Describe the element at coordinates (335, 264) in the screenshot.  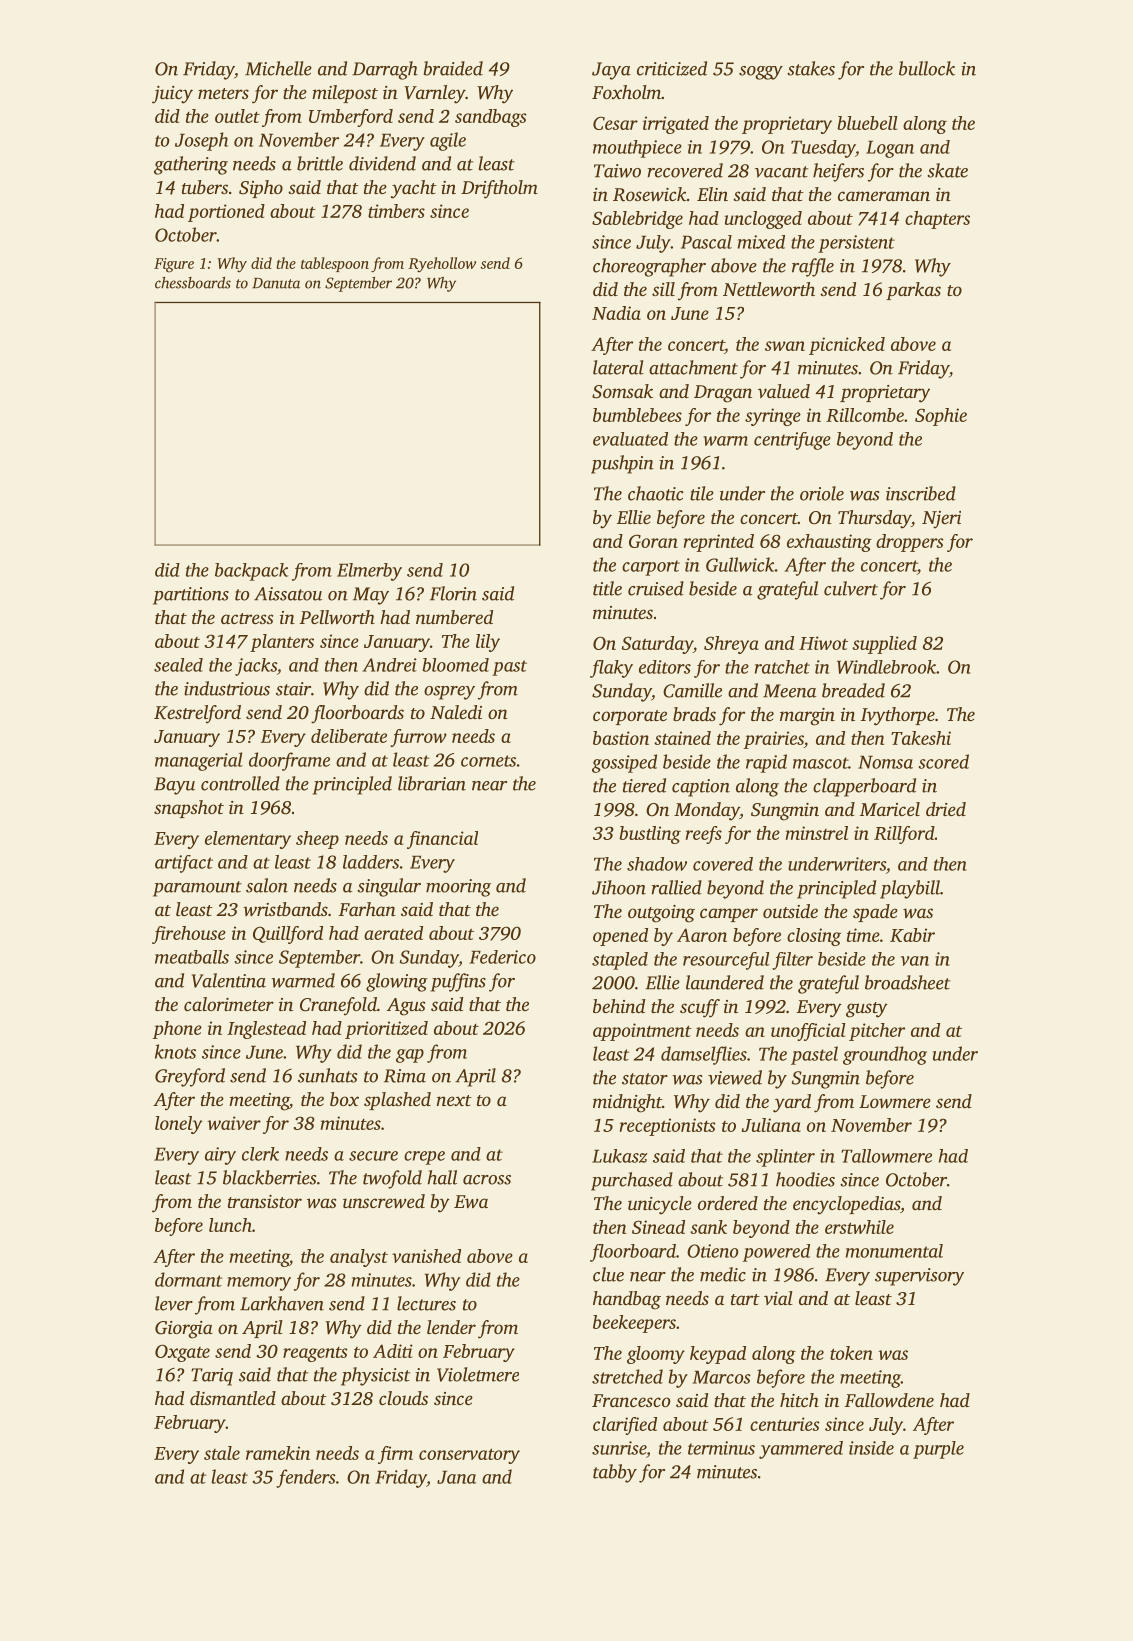
I see `tablespoon` at that location.
